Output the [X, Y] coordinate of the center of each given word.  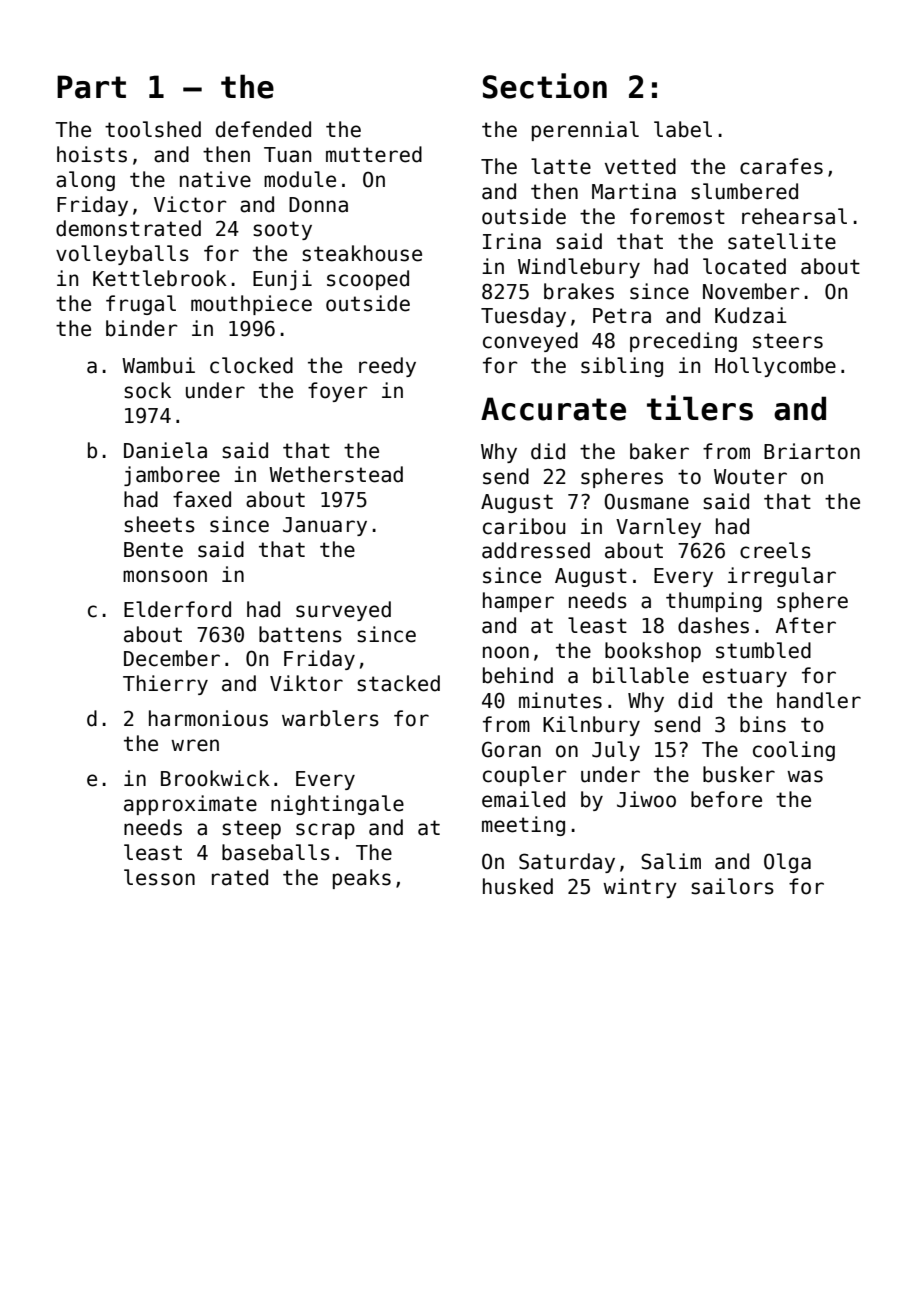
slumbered [744, 191]
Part [91, 87]
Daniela [165, 450]
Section [545, 86]
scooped [368, 280]
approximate [190, 805]
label [683, 129]
